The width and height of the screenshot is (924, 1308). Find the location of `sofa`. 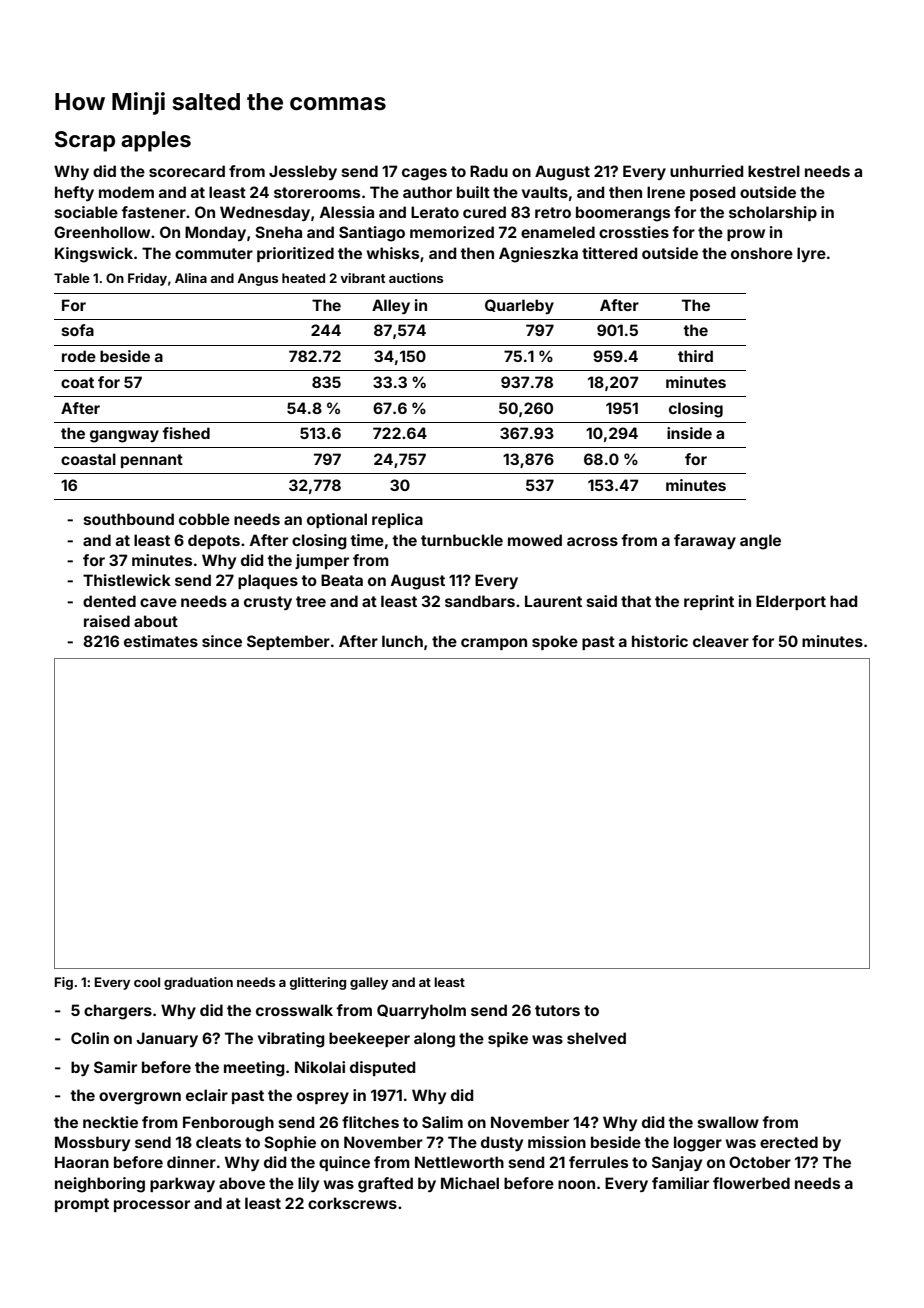

sofa is located at coordinates (78, 330).
